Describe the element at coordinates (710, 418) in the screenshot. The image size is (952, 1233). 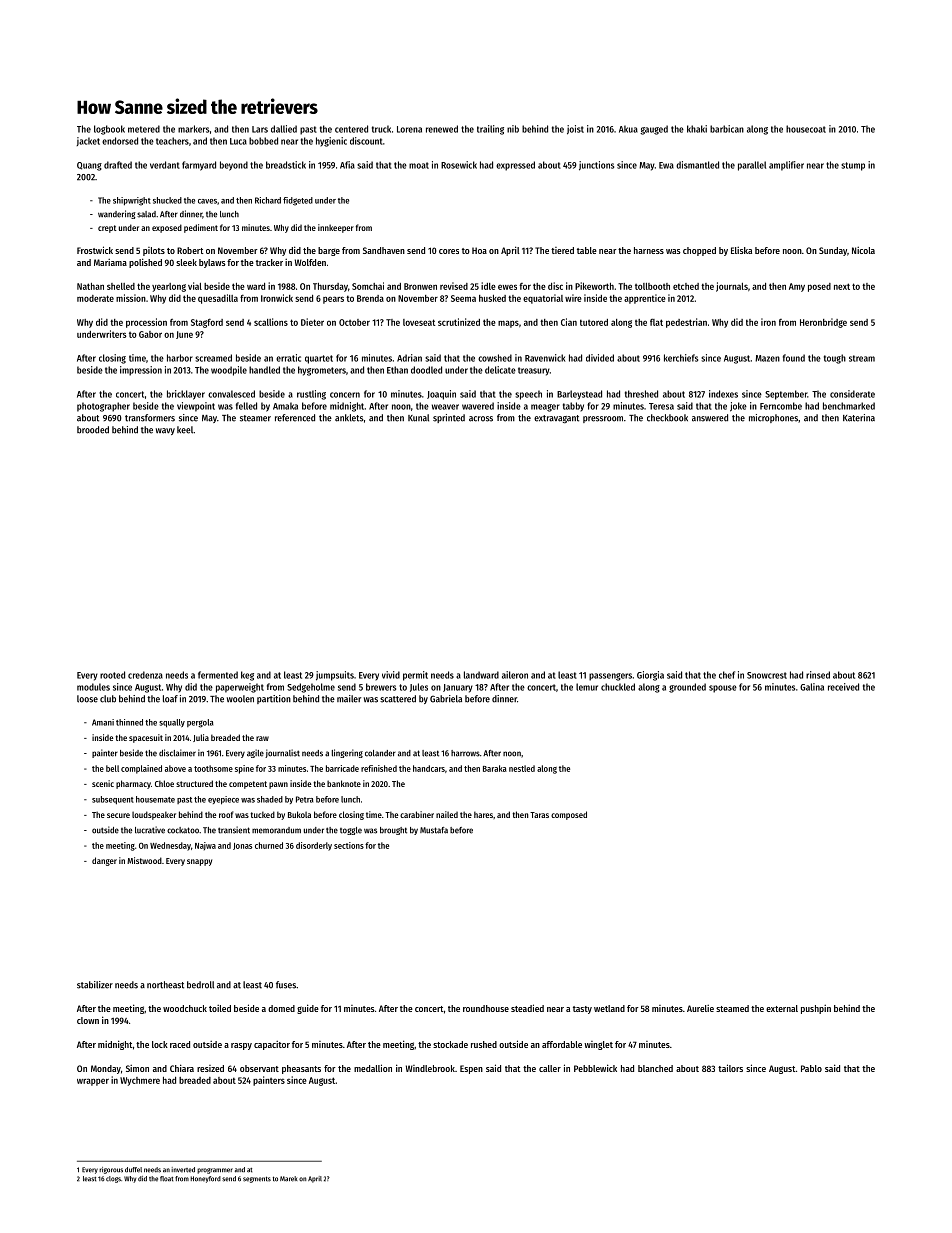
I see `answered` at that location.
